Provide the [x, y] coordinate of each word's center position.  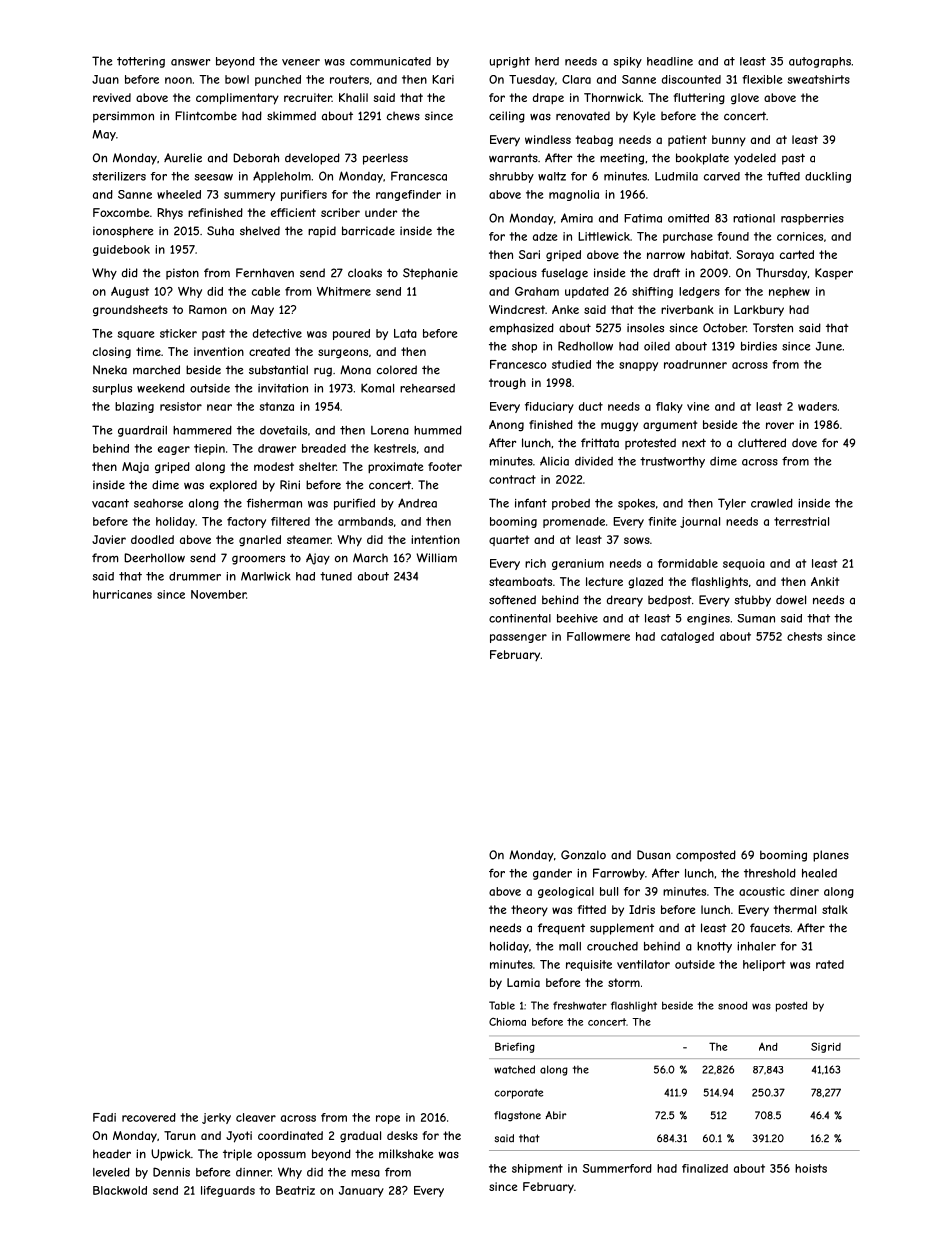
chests [804, 636]
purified [354, 504]
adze [545, 236]
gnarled [260, 540]
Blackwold [120, 1190]
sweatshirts [819, 79]
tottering [141, 62]
